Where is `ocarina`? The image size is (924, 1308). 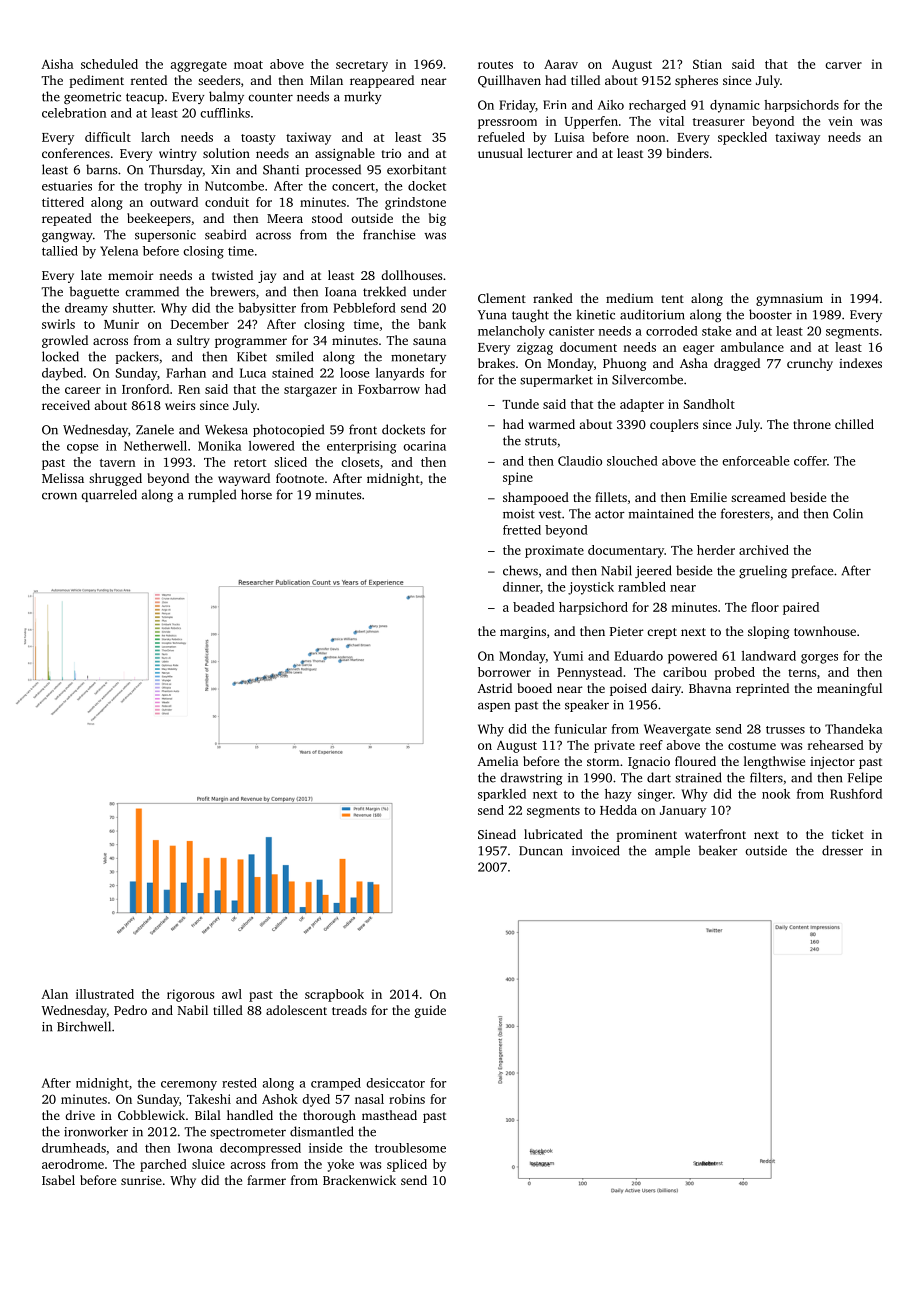 ocarina is located at coordinates (424, 446).
